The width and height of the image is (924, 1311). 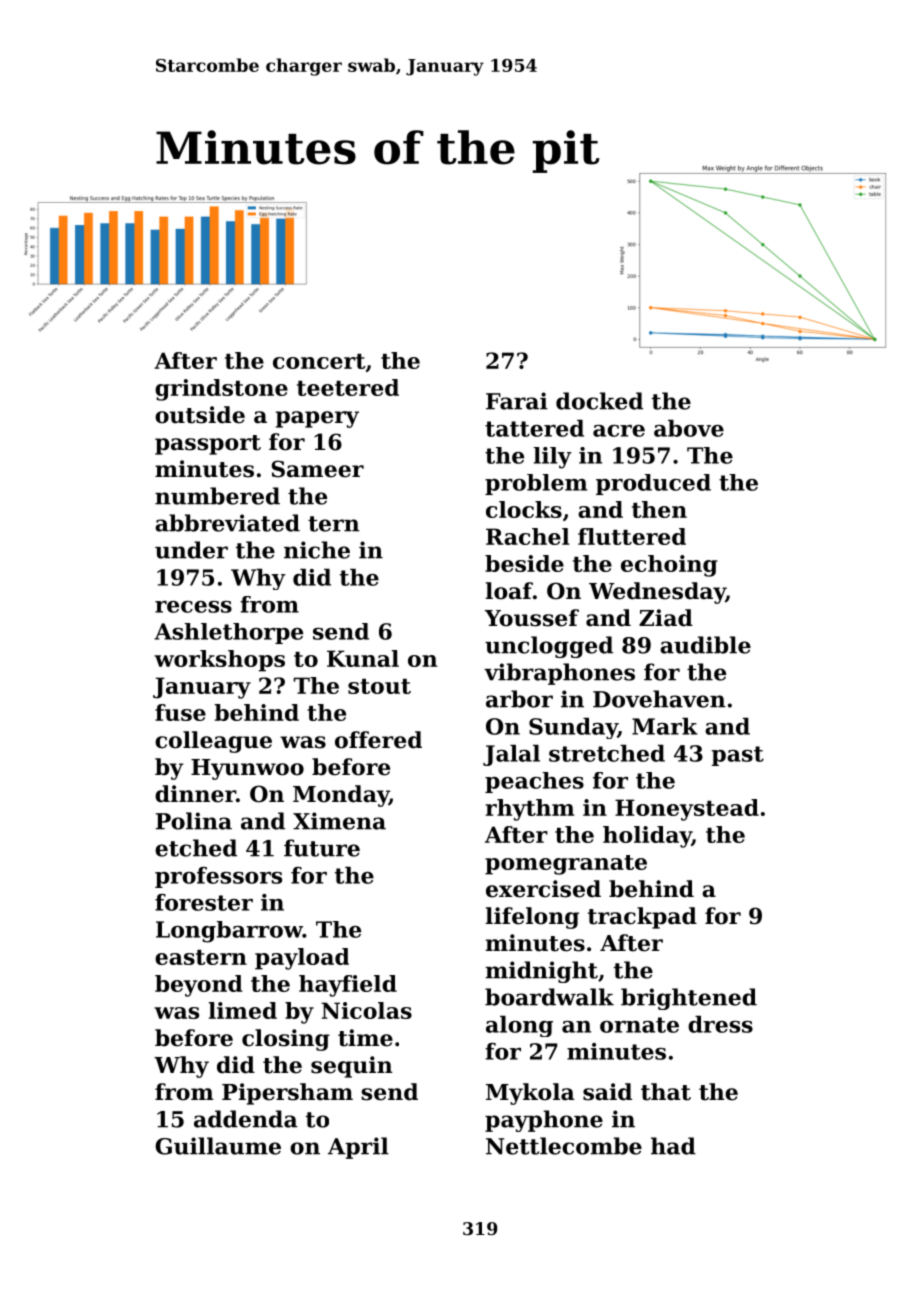 I want to click on fuse, so click(x=180, y=712).
